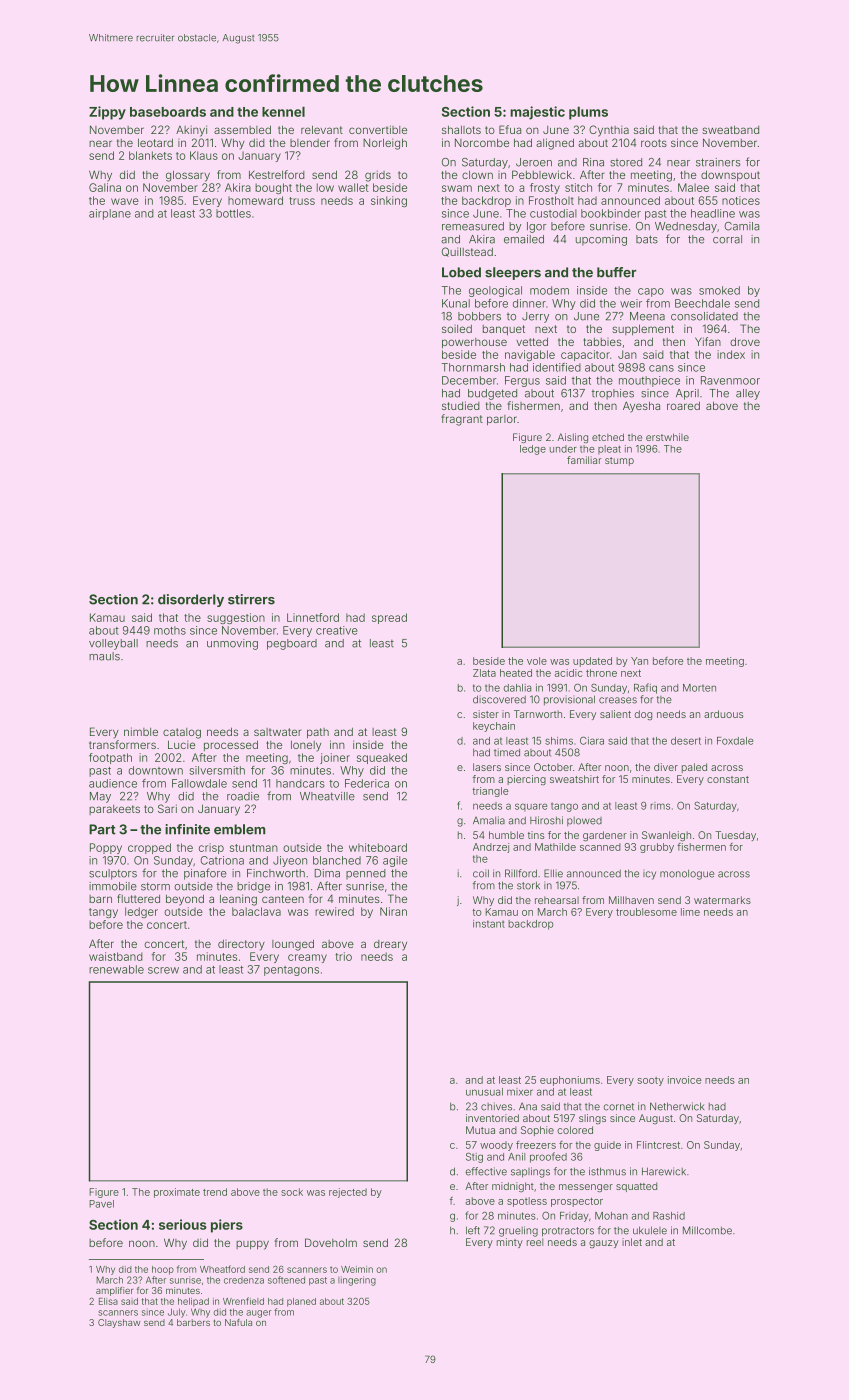 Image resolution: width=849 pixels, height=1400 pixels. I want to click on proximate, so click(177, 1193).
